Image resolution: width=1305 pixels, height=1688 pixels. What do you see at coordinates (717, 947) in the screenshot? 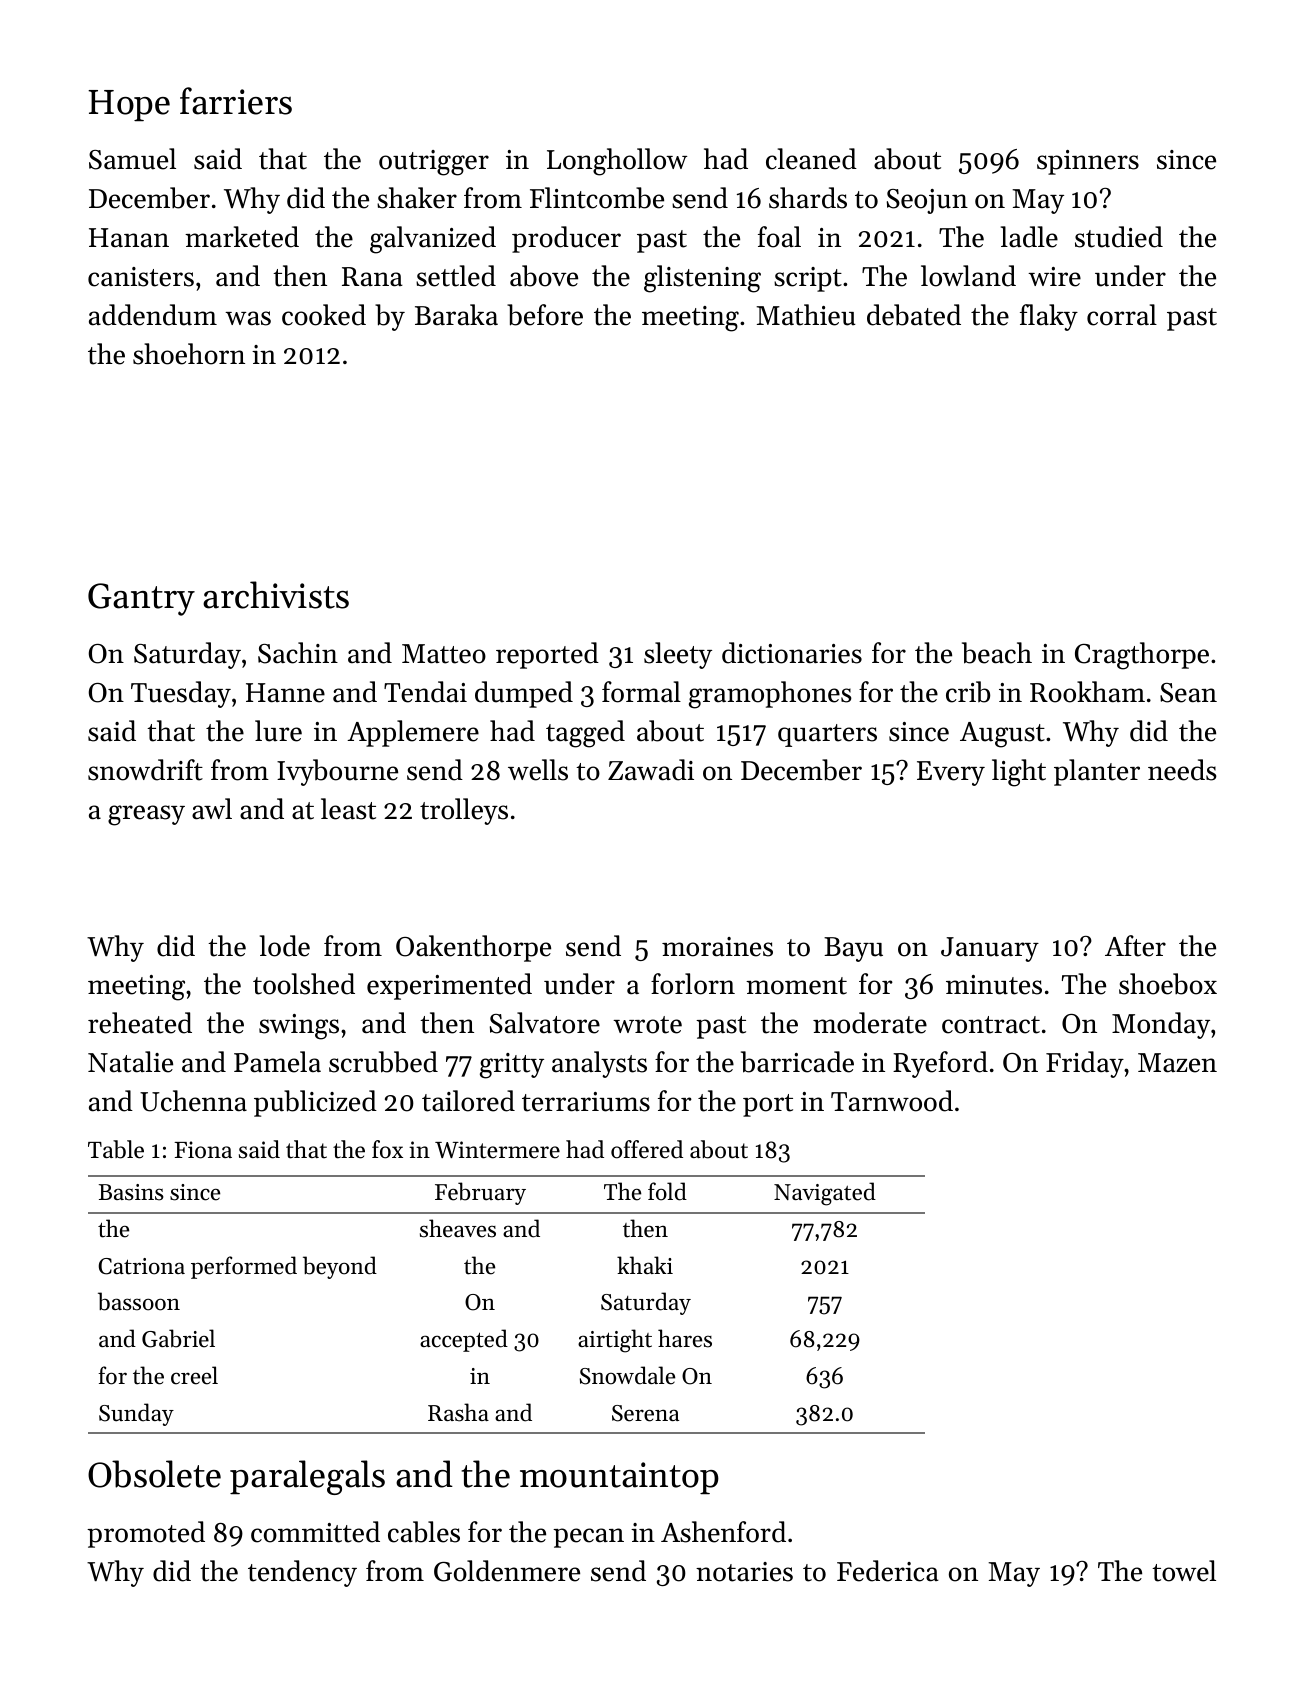
I see `moraines` at bounding box center [717, 947].
